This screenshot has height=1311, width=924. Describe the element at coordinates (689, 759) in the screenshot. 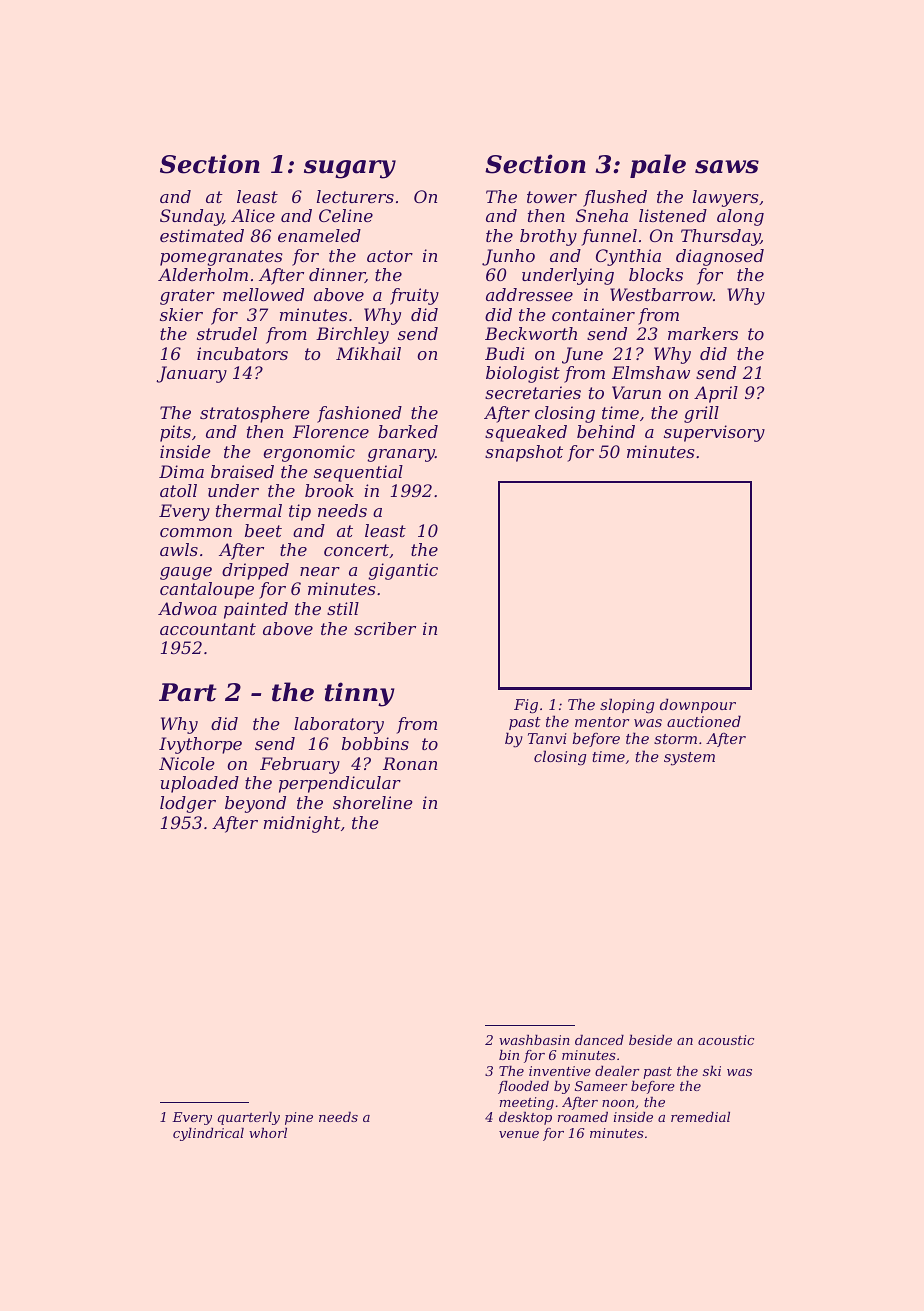

I see `system` at that location.
